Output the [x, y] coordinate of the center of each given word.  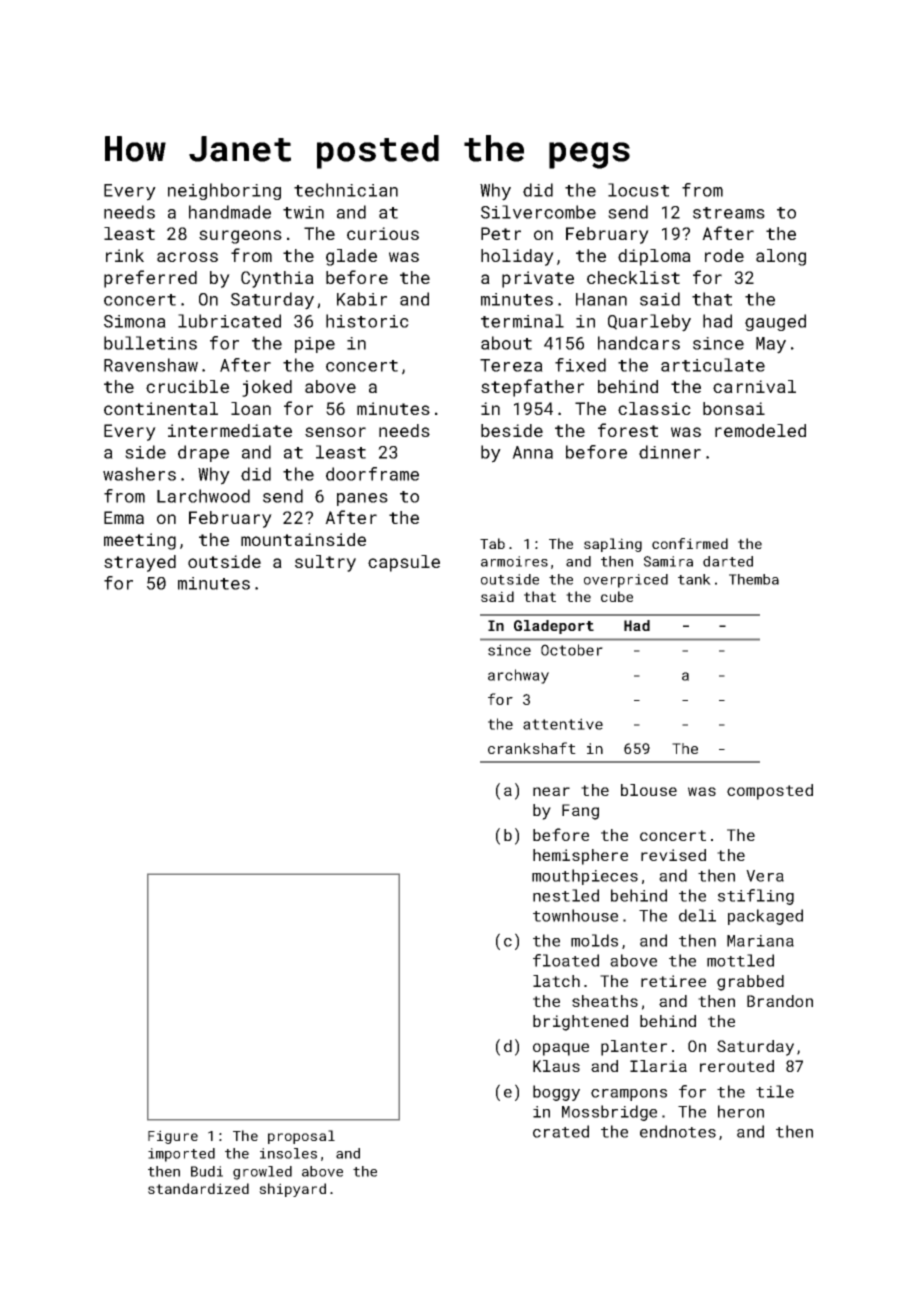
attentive [563, 724]
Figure [173, 1137]
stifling [756, 897]
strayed [140, 563]
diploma [654, 257]
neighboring [224, 191]
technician [346, 190]
